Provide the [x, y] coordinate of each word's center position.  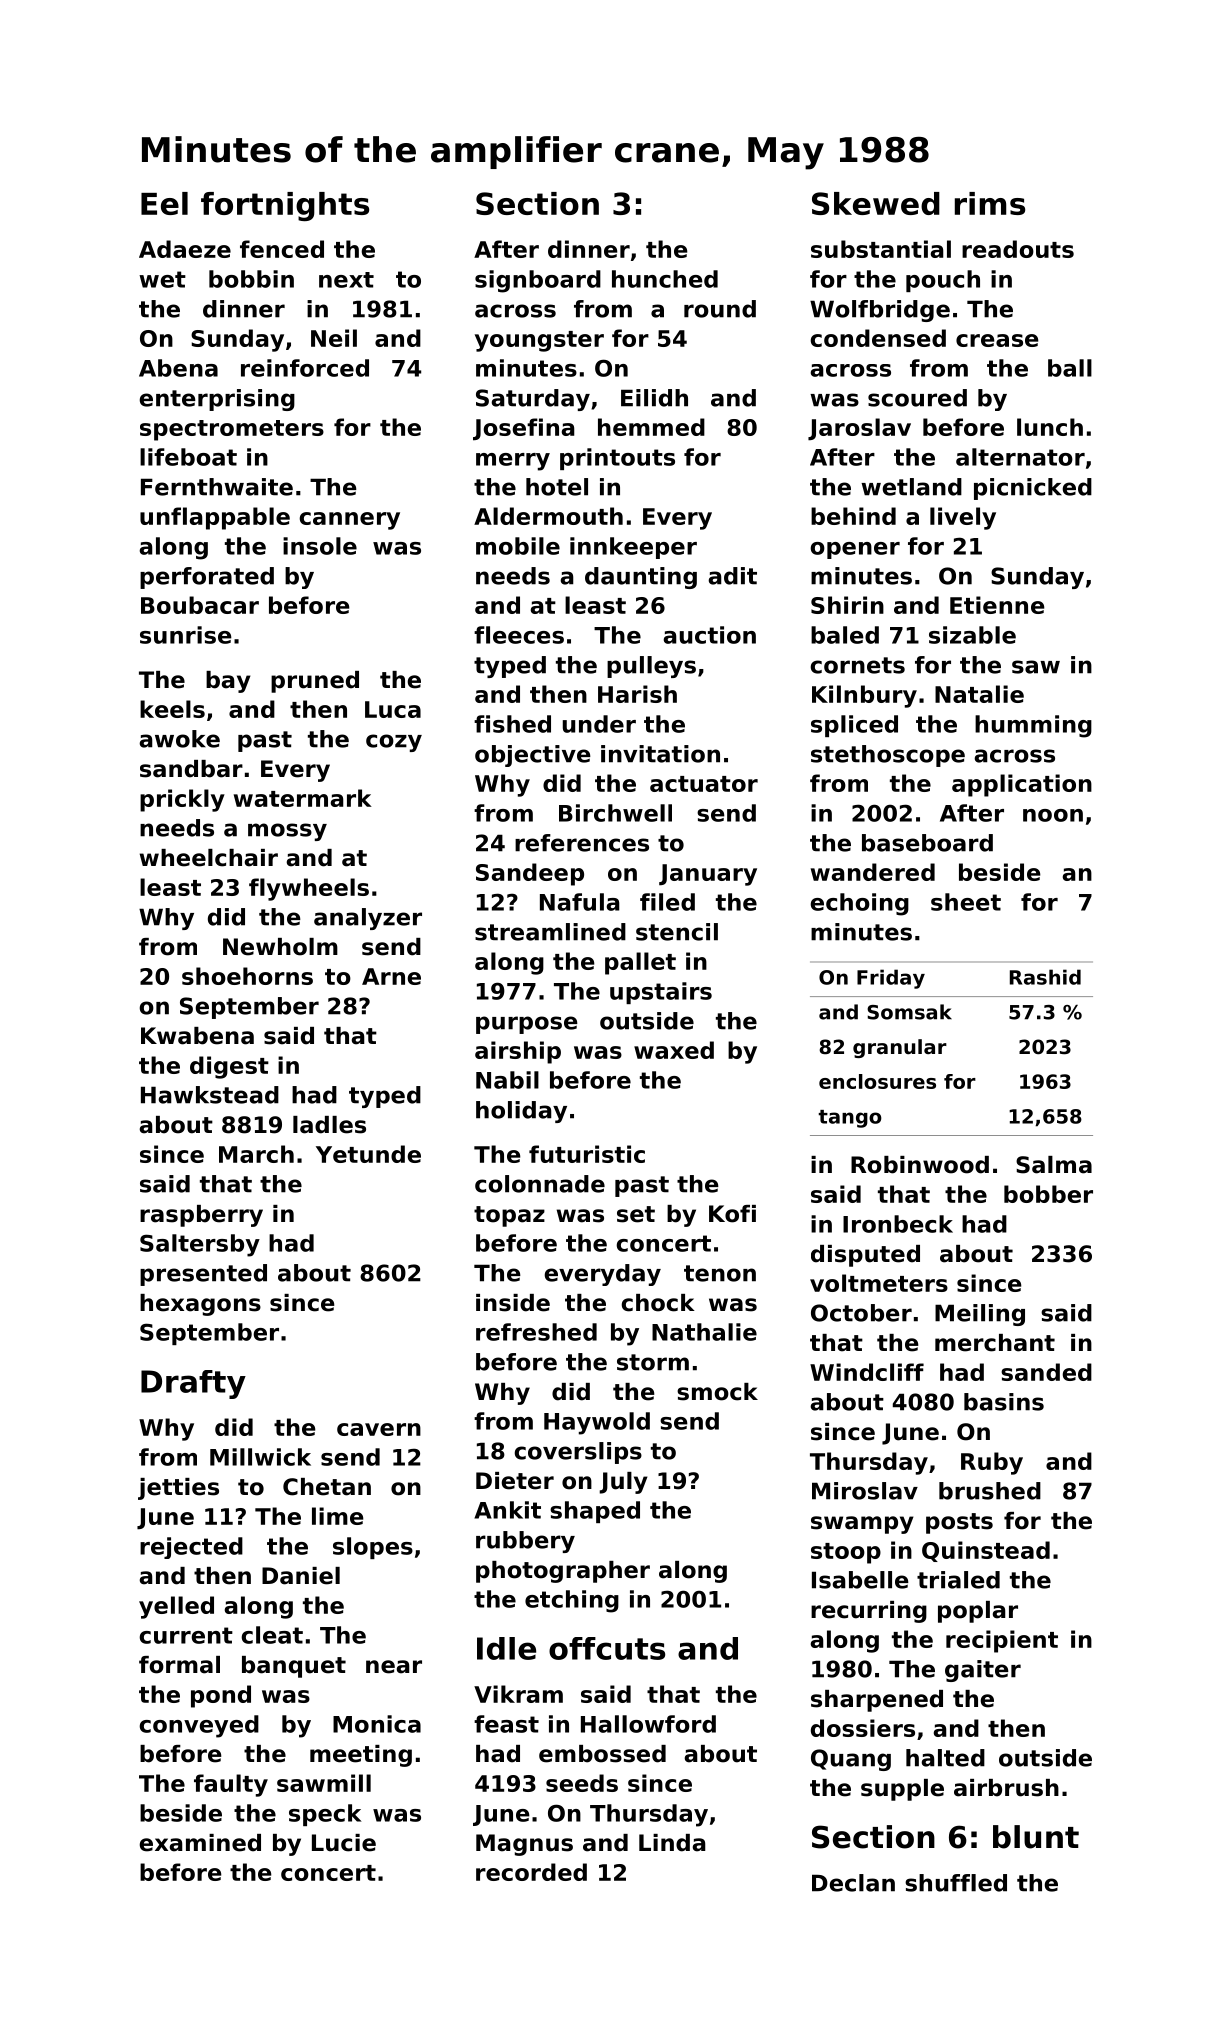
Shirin [847, 605]
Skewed [876, 203]
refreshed [536, 1332]
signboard [538, 281]
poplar [978, 1612]
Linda [672, 1843]
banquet [294, 1667]
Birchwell [615, 813]
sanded [1046, 1372]
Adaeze [185, 249]
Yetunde [368, 1154]
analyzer [368, 919]
